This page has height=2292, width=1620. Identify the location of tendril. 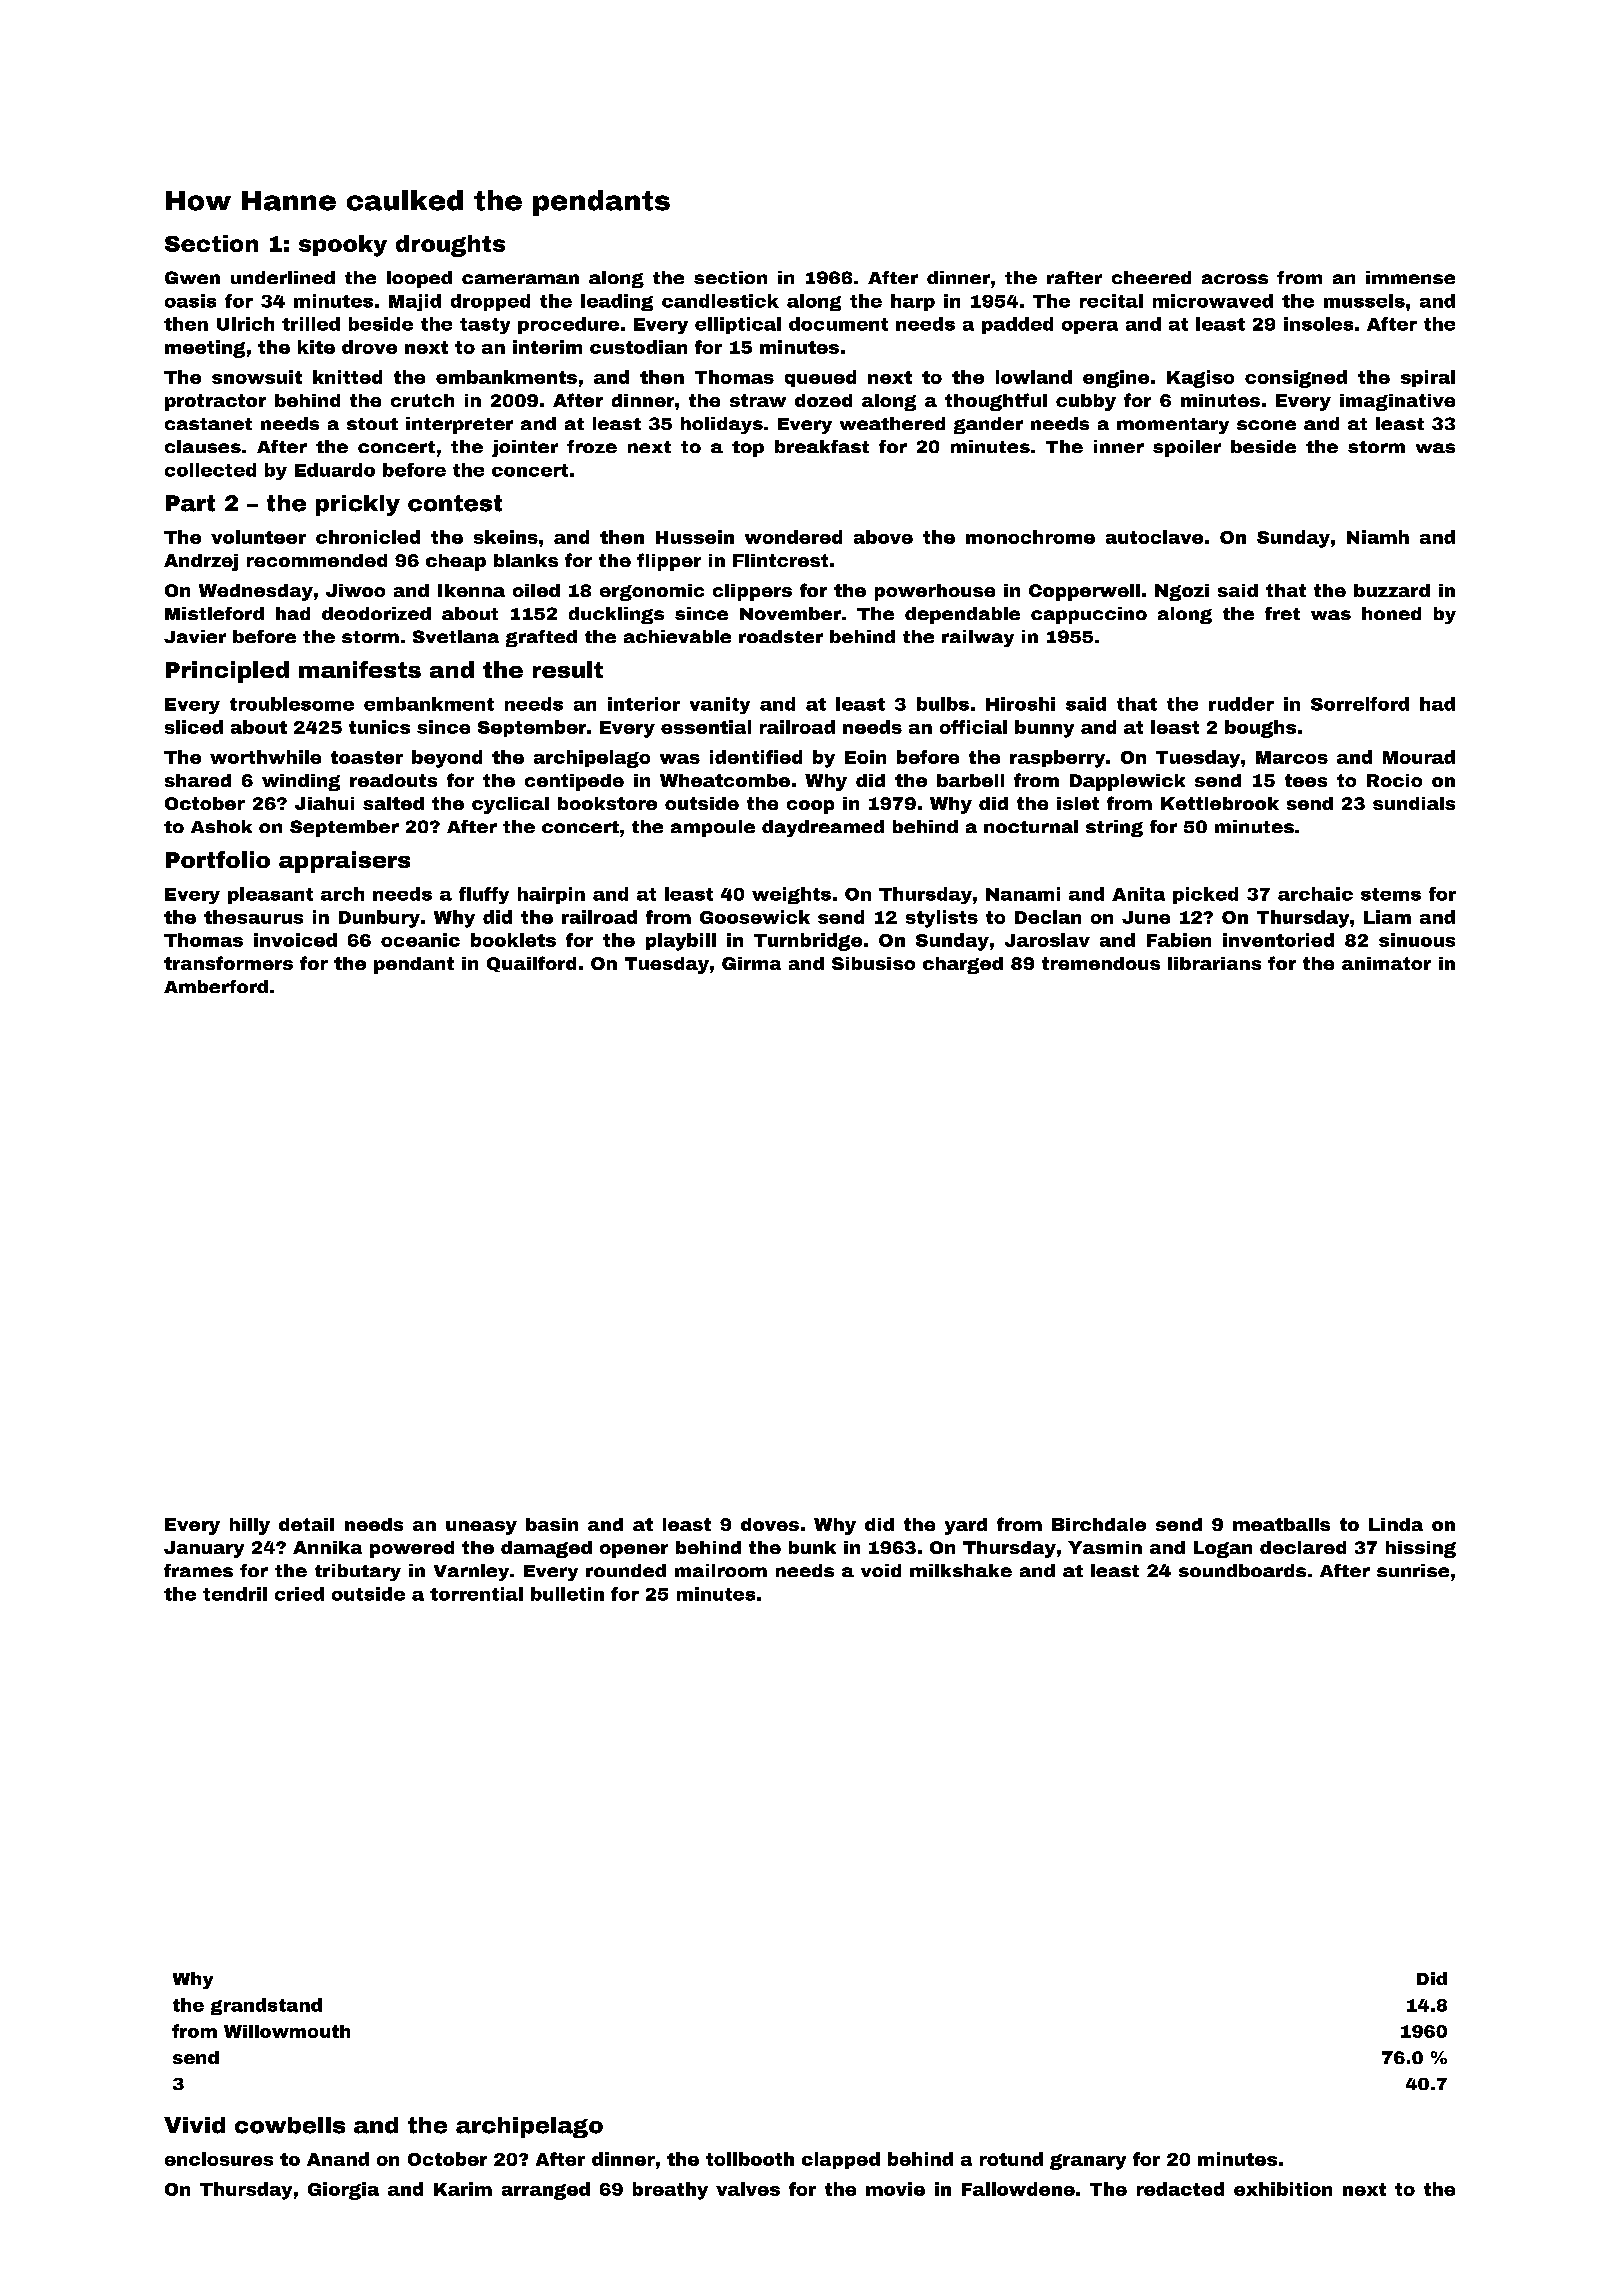
(235, 1594).
